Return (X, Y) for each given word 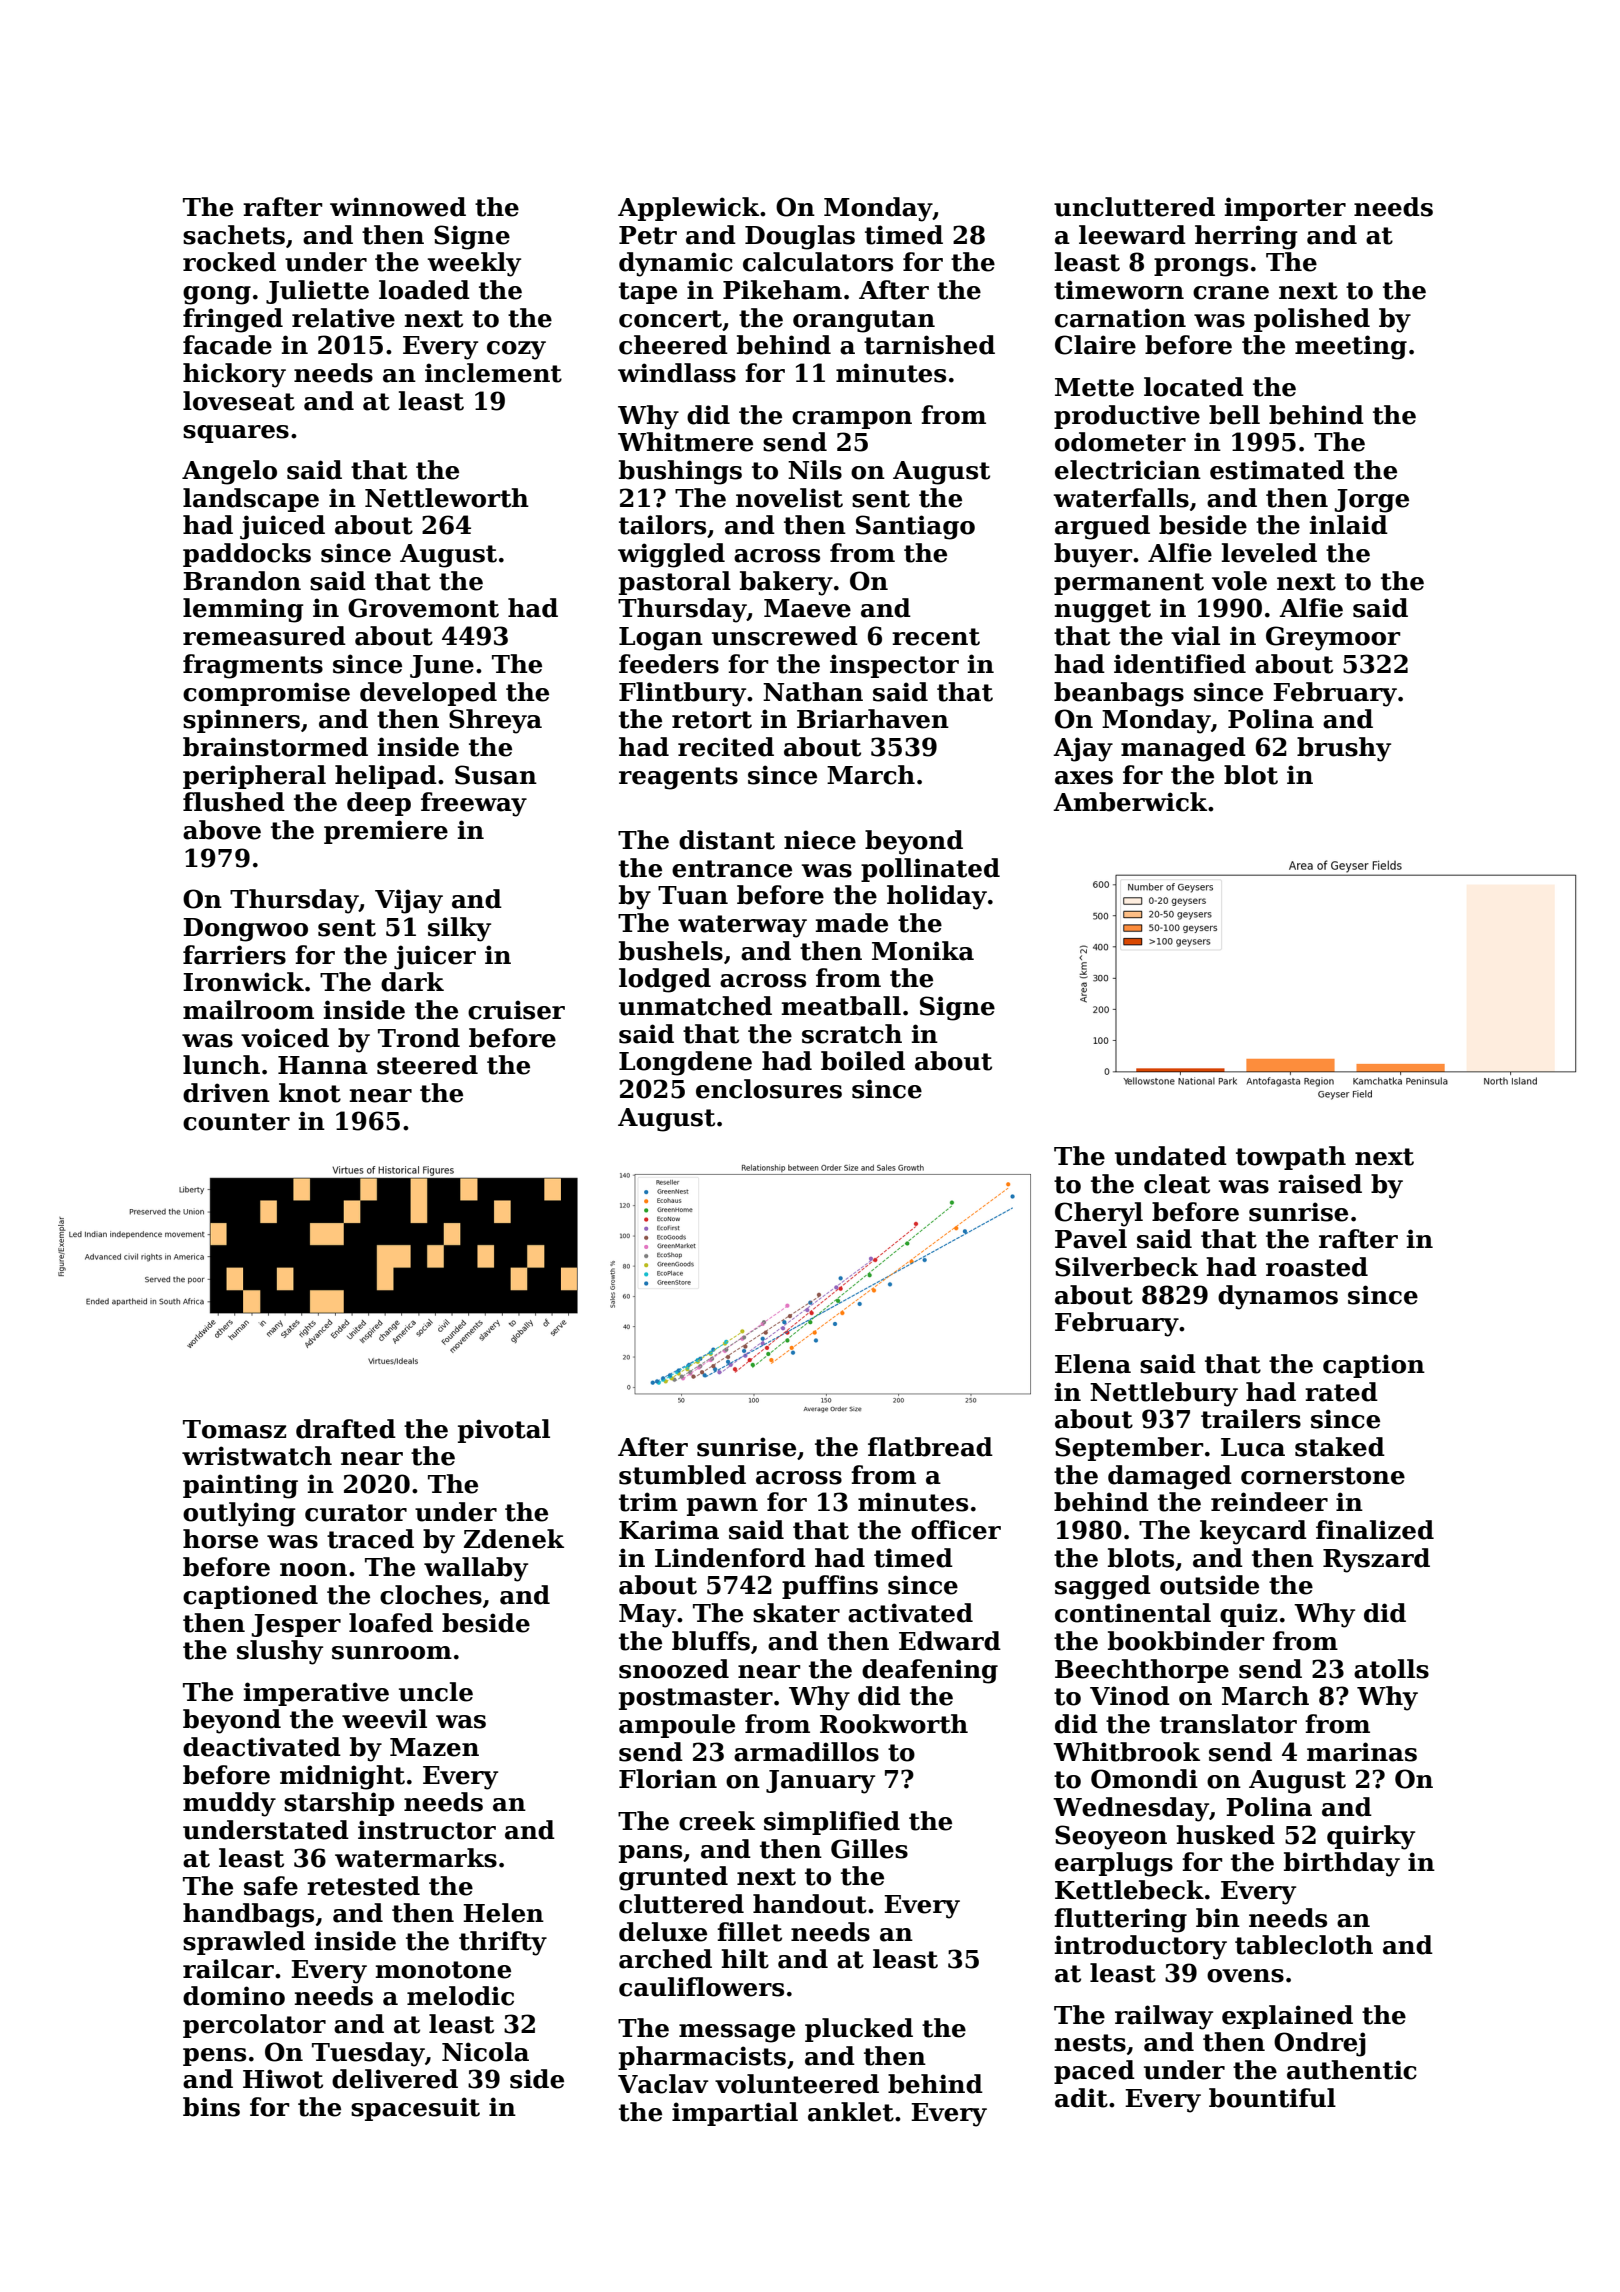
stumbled (682, 1475)
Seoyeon (1111, 1837)
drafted (346, 1429)
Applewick (688, 209)
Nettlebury (1164, 1394)
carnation (1120, 318)
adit (1081, 2098)
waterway (742, 926)
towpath (1291, 1158)
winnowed (398, 207)
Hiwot (283, 2079)
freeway (474, 804)
